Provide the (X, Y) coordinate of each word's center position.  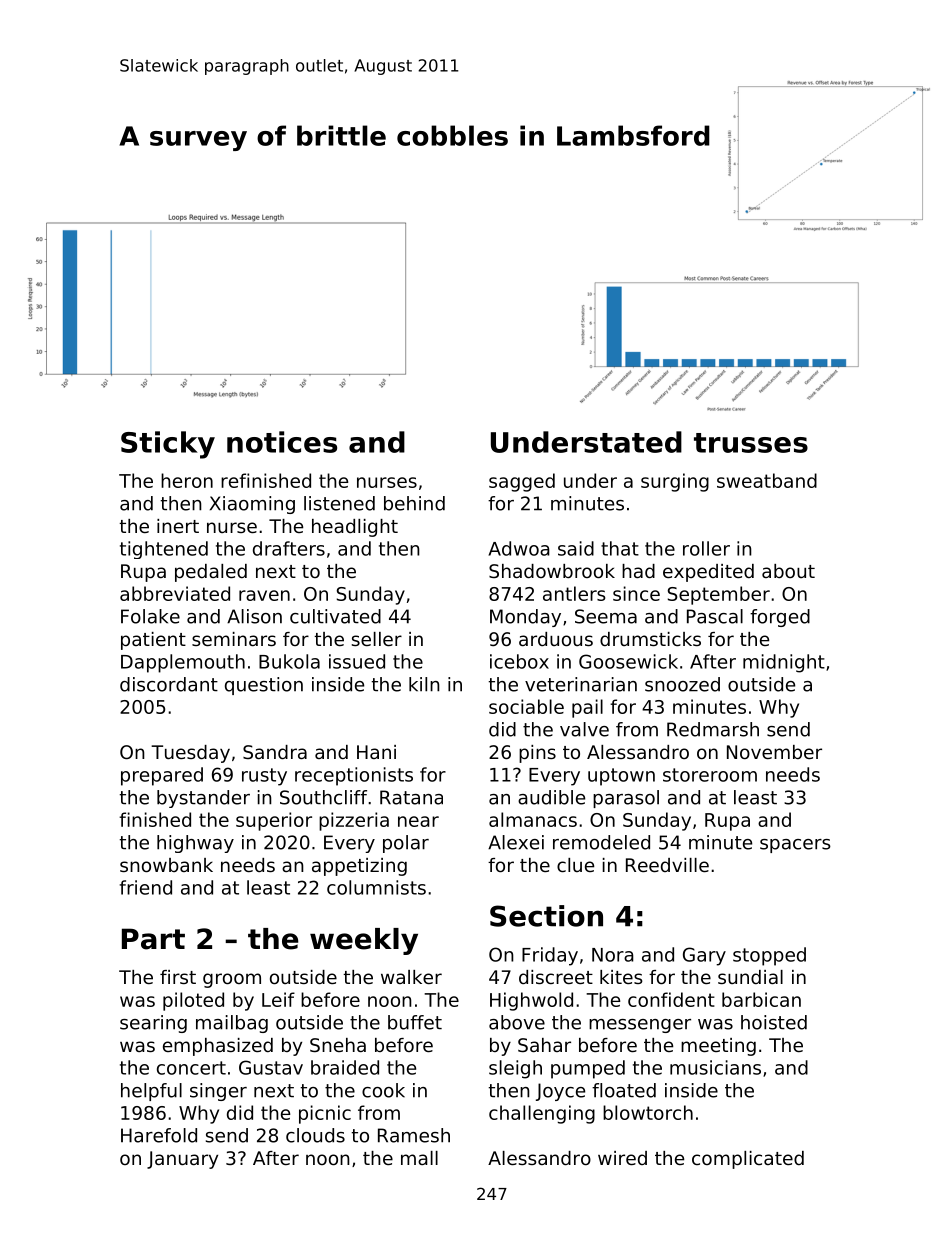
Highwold (531, 1001)
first (178, 977)
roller (706, 548)
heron (187, 480)
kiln (424, 684)
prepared (162, 776)
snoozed (682, 684)
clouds (315, 1135)
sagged (522, 482)
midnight (784, 663)
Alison (254, 616)
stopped (769, 956)
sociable (526, 706)
